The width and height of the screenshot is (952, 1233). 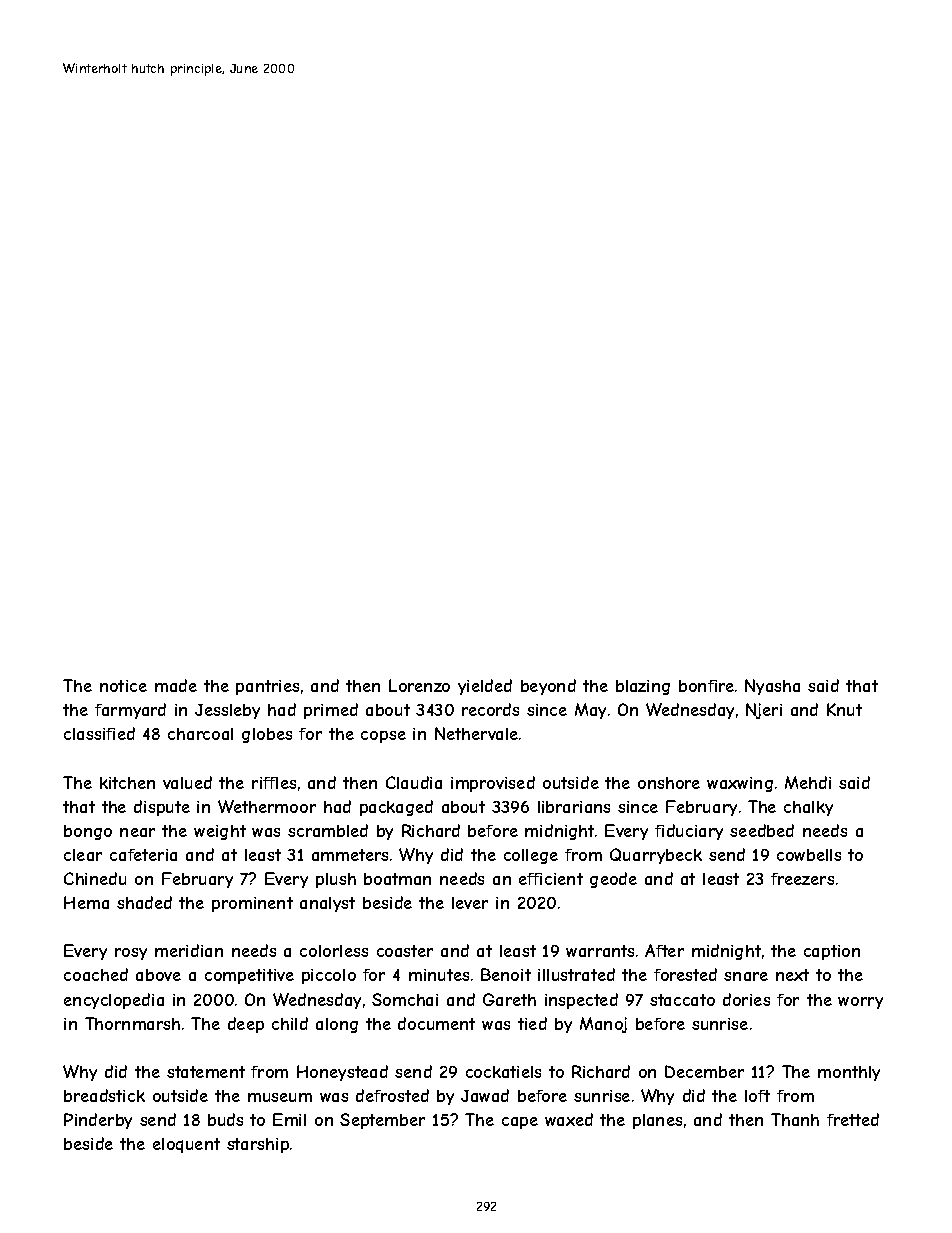 I want to click on librarians, so click(x=574, y=807).
